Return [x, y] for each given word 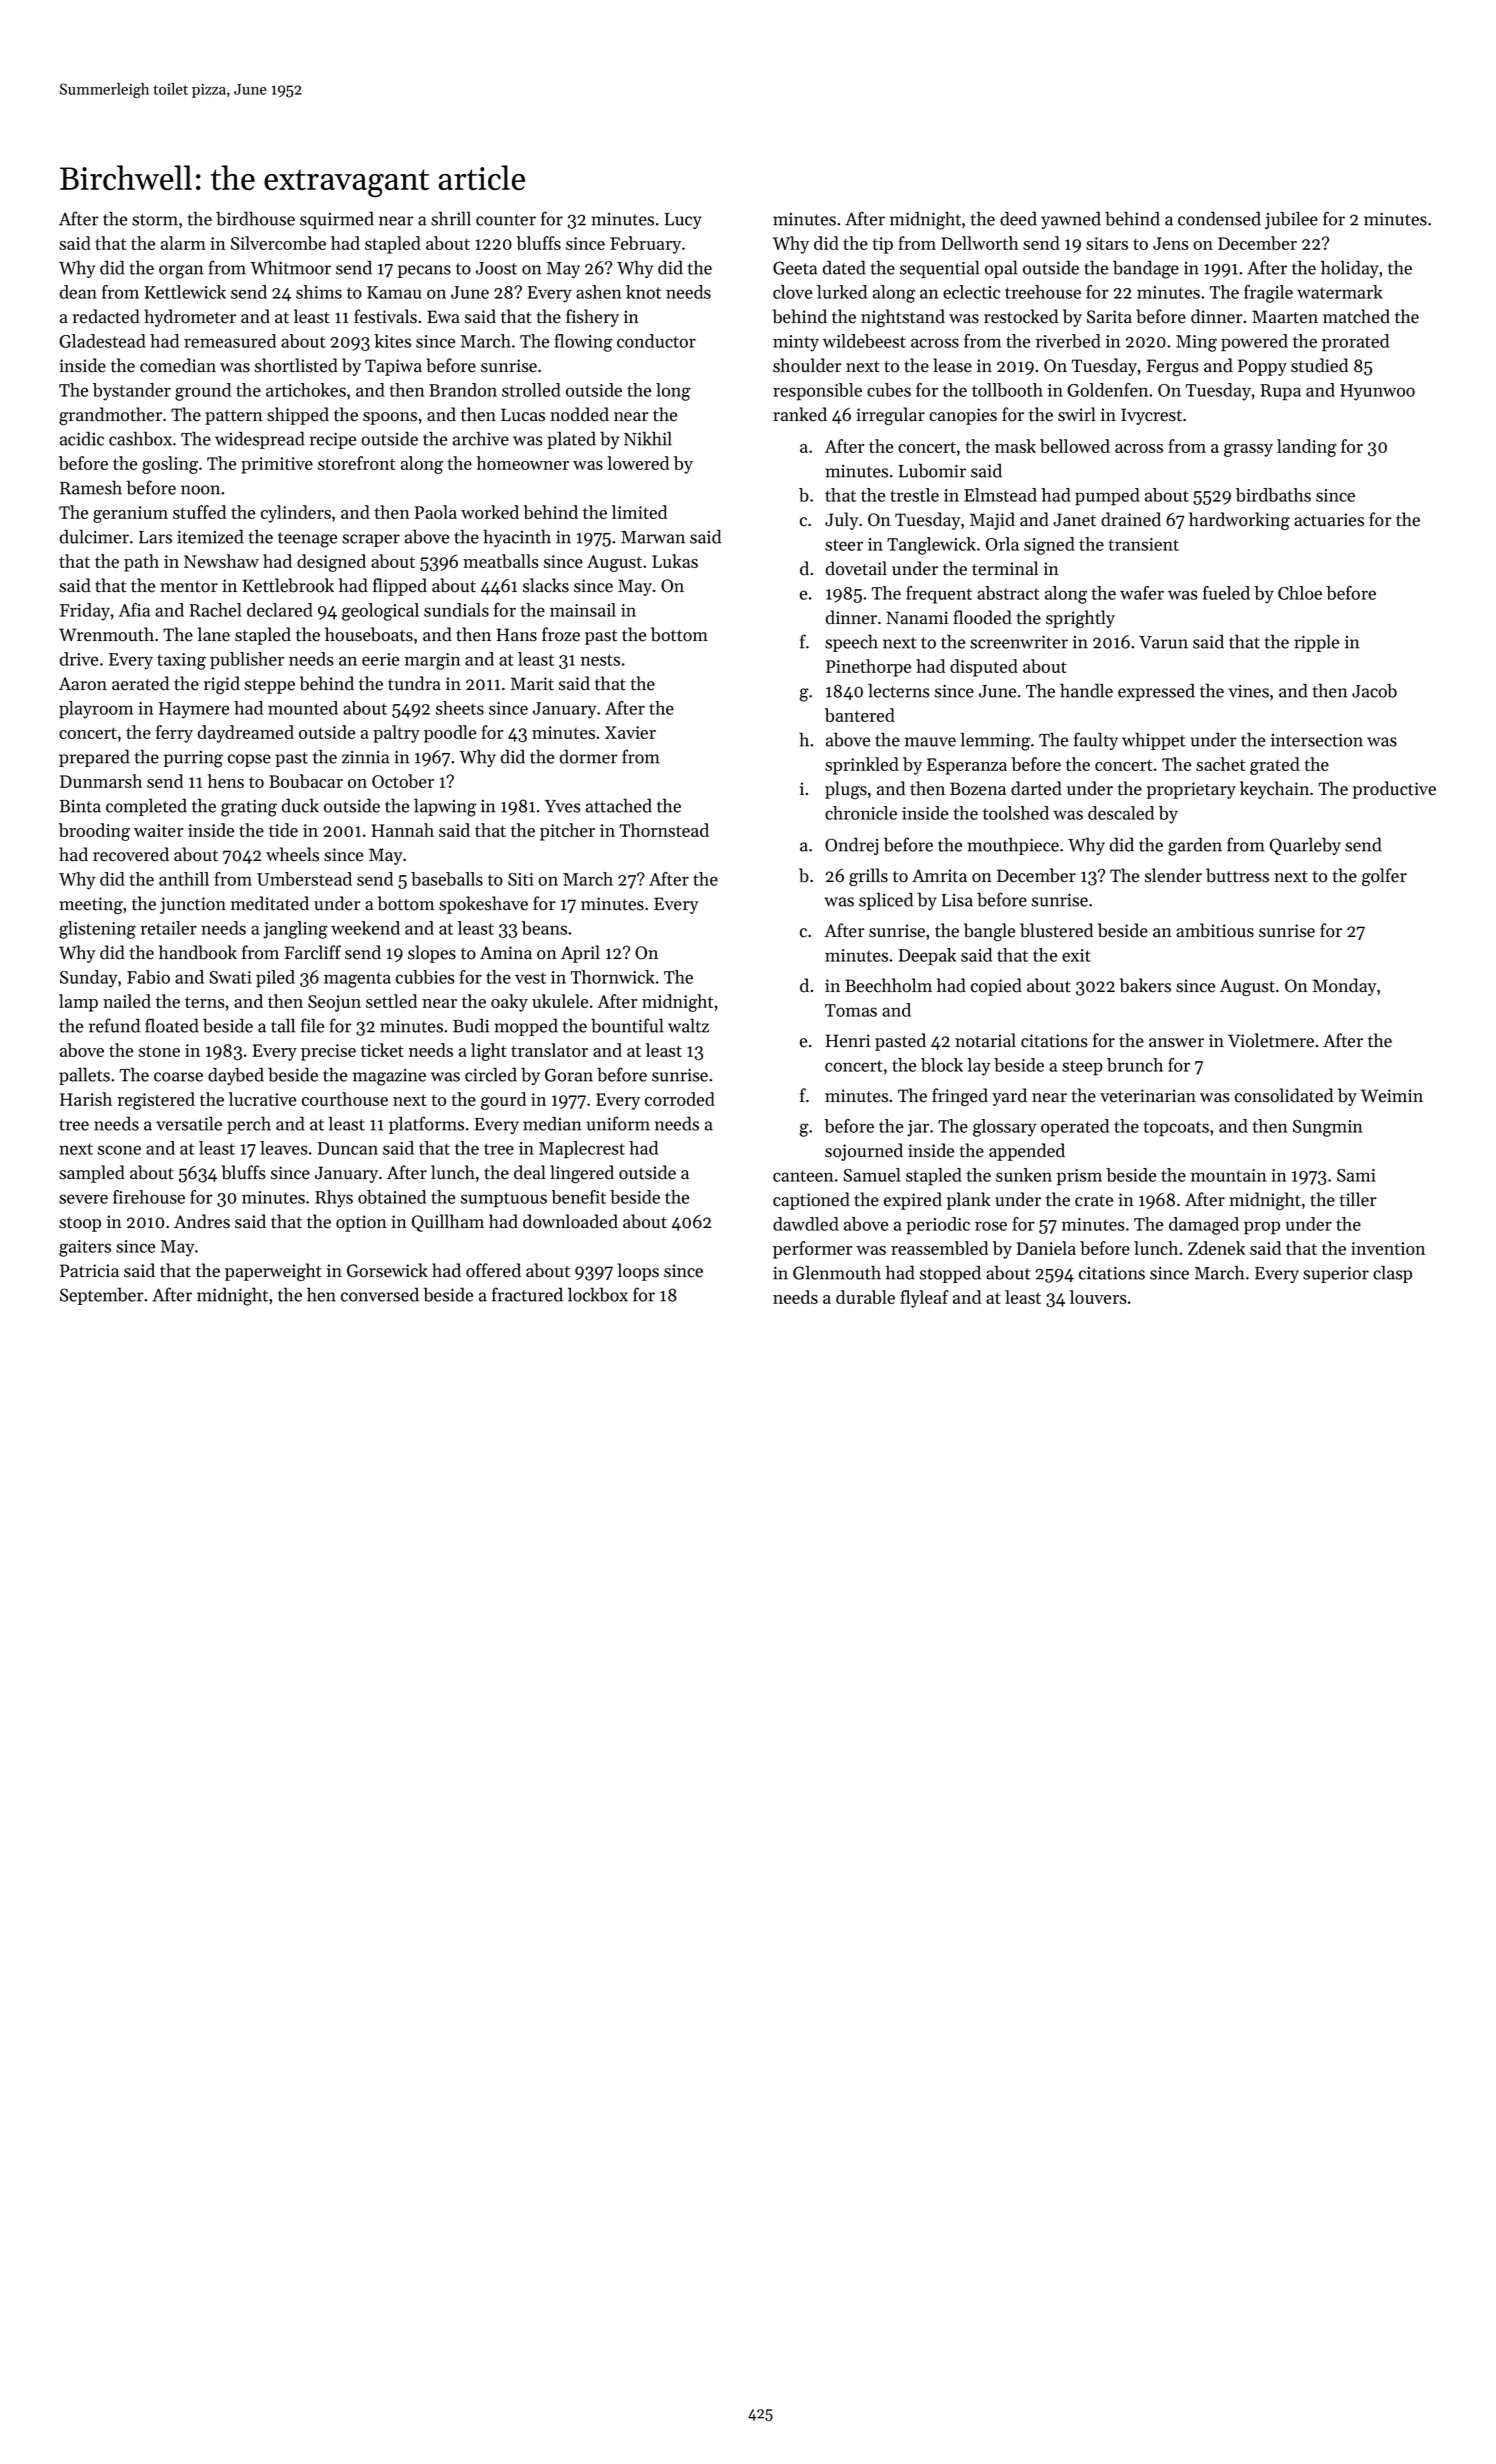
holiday [1350, 269]
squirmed [337, 220]
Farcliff [313, 952]
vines [1249, 691]
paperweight [273, 1272]
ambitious [1215, 930]
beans [544, 928]
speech [851, 643]
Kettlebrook [288, 585]
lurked [842, 292]
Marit [532, 684]
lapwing [445, 808]
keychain [1274, 790]
